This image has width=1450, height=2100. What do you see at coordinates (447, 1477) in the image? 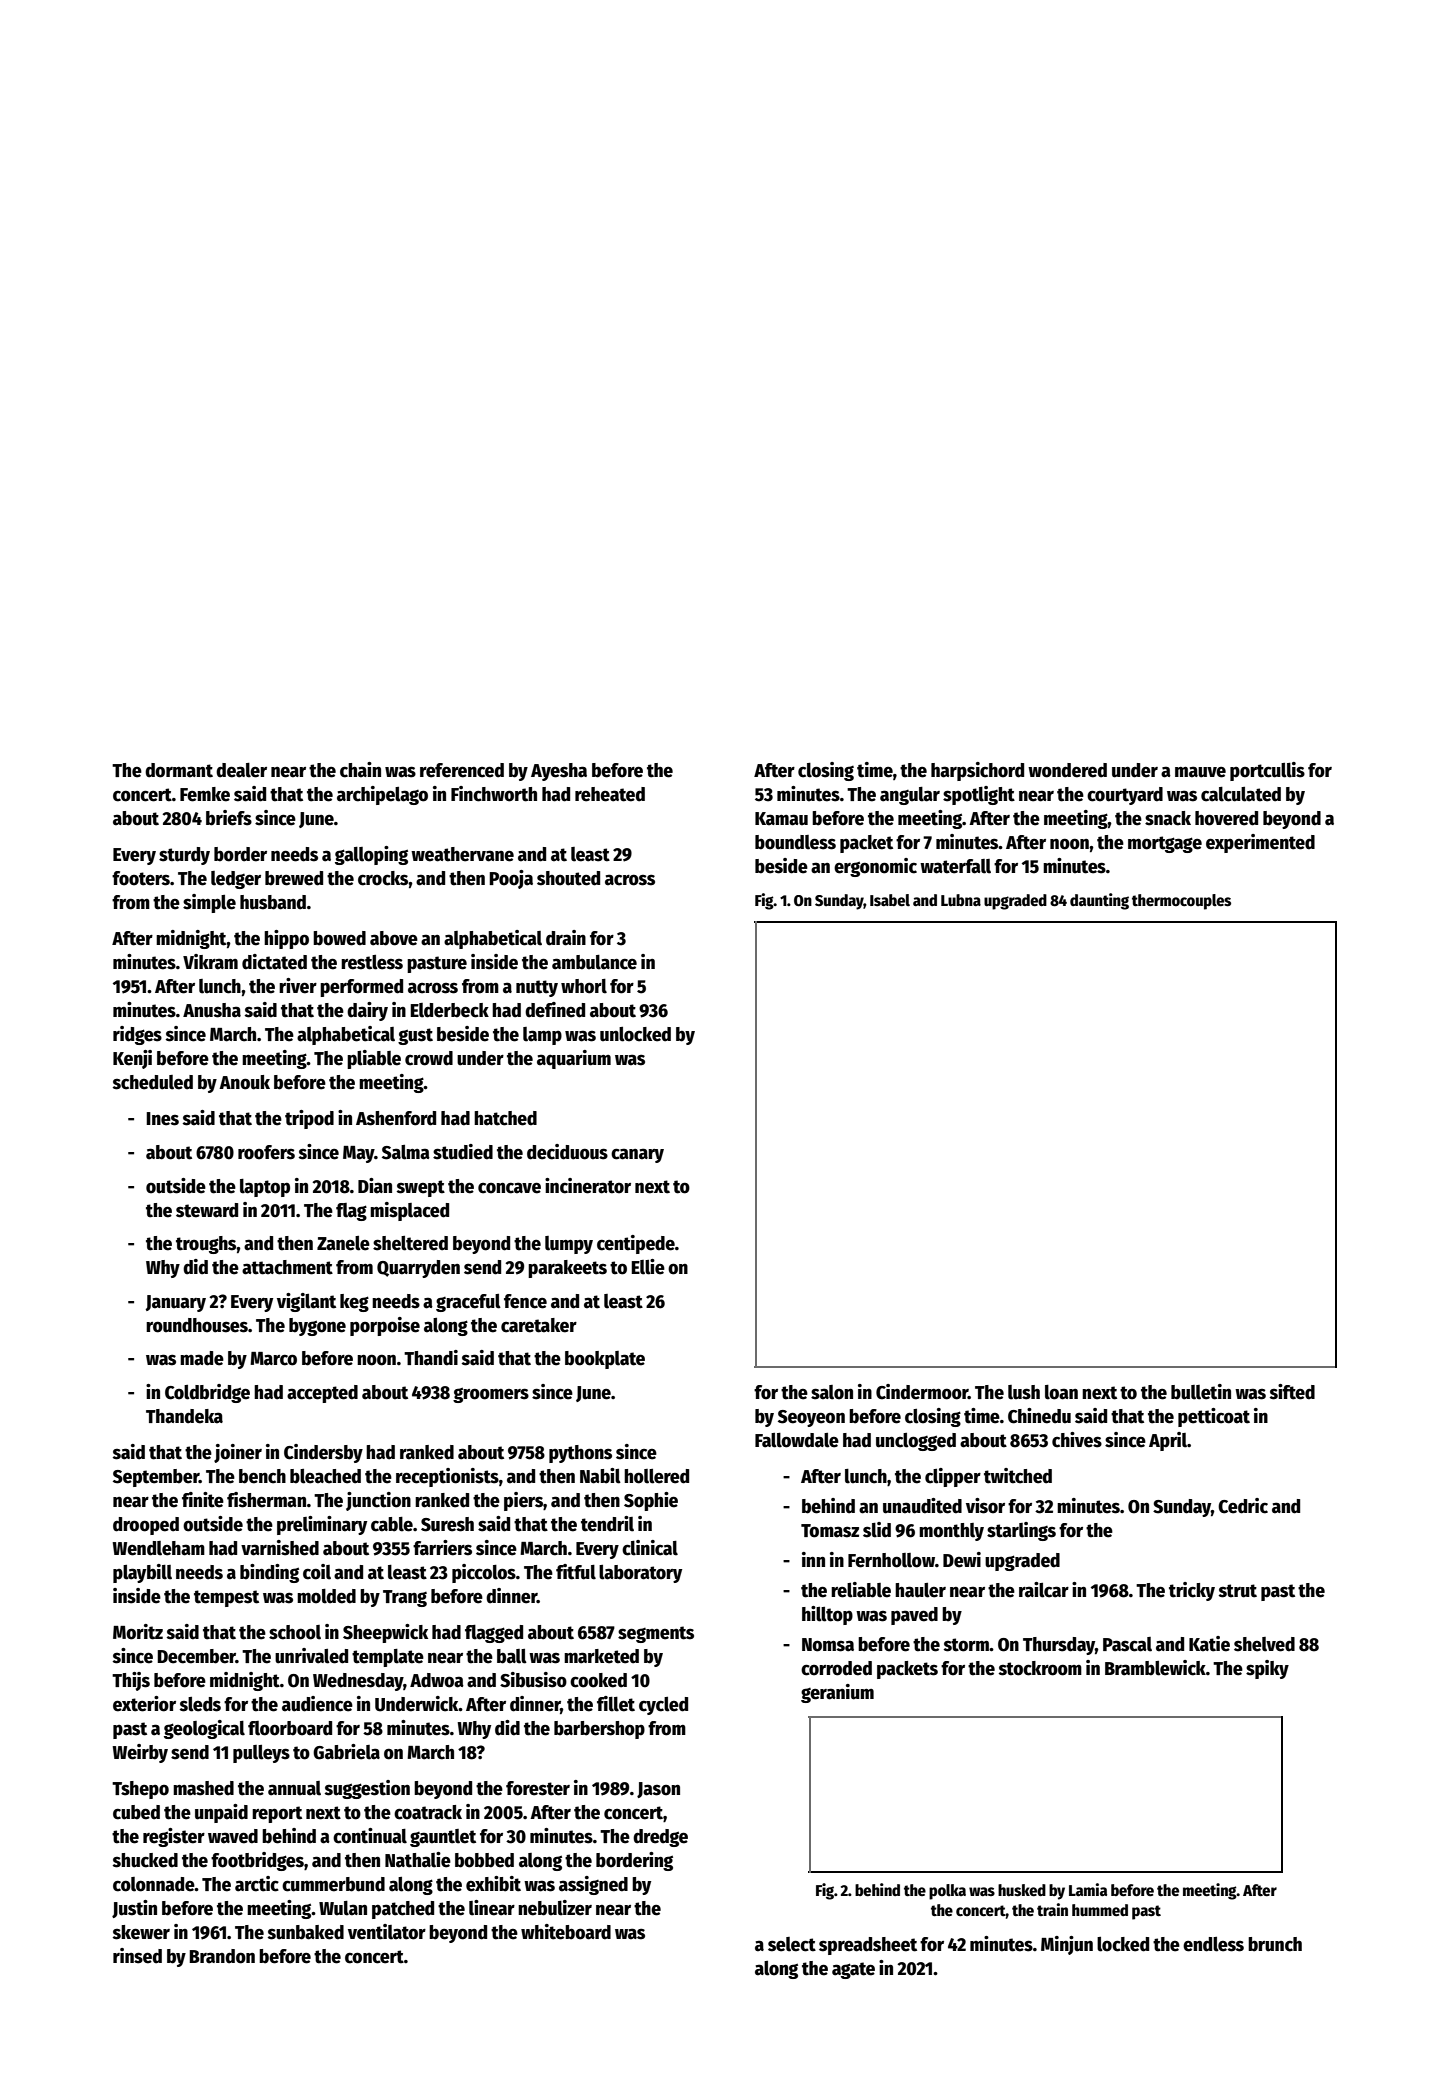
I see `receptionists` at bounding box center [447, 1477].
